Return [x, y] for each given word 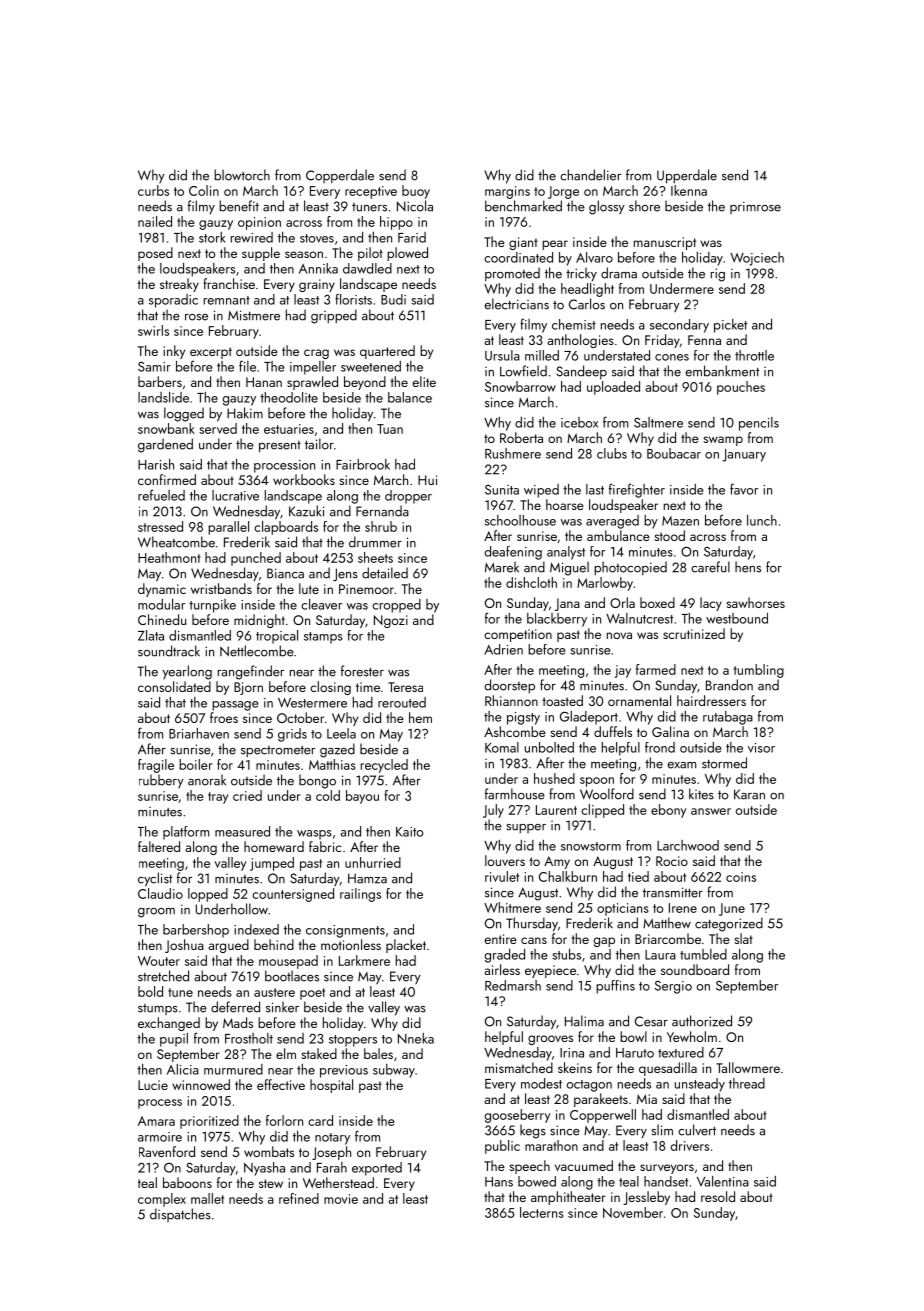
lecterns [542, 1212]
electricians [517, 304]
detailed [385, 573]
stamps [323, 638]
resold [718, 1196]
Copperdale [340, 176]
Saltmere [658, 422]
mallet [207, 1198]
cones [672, 357]
